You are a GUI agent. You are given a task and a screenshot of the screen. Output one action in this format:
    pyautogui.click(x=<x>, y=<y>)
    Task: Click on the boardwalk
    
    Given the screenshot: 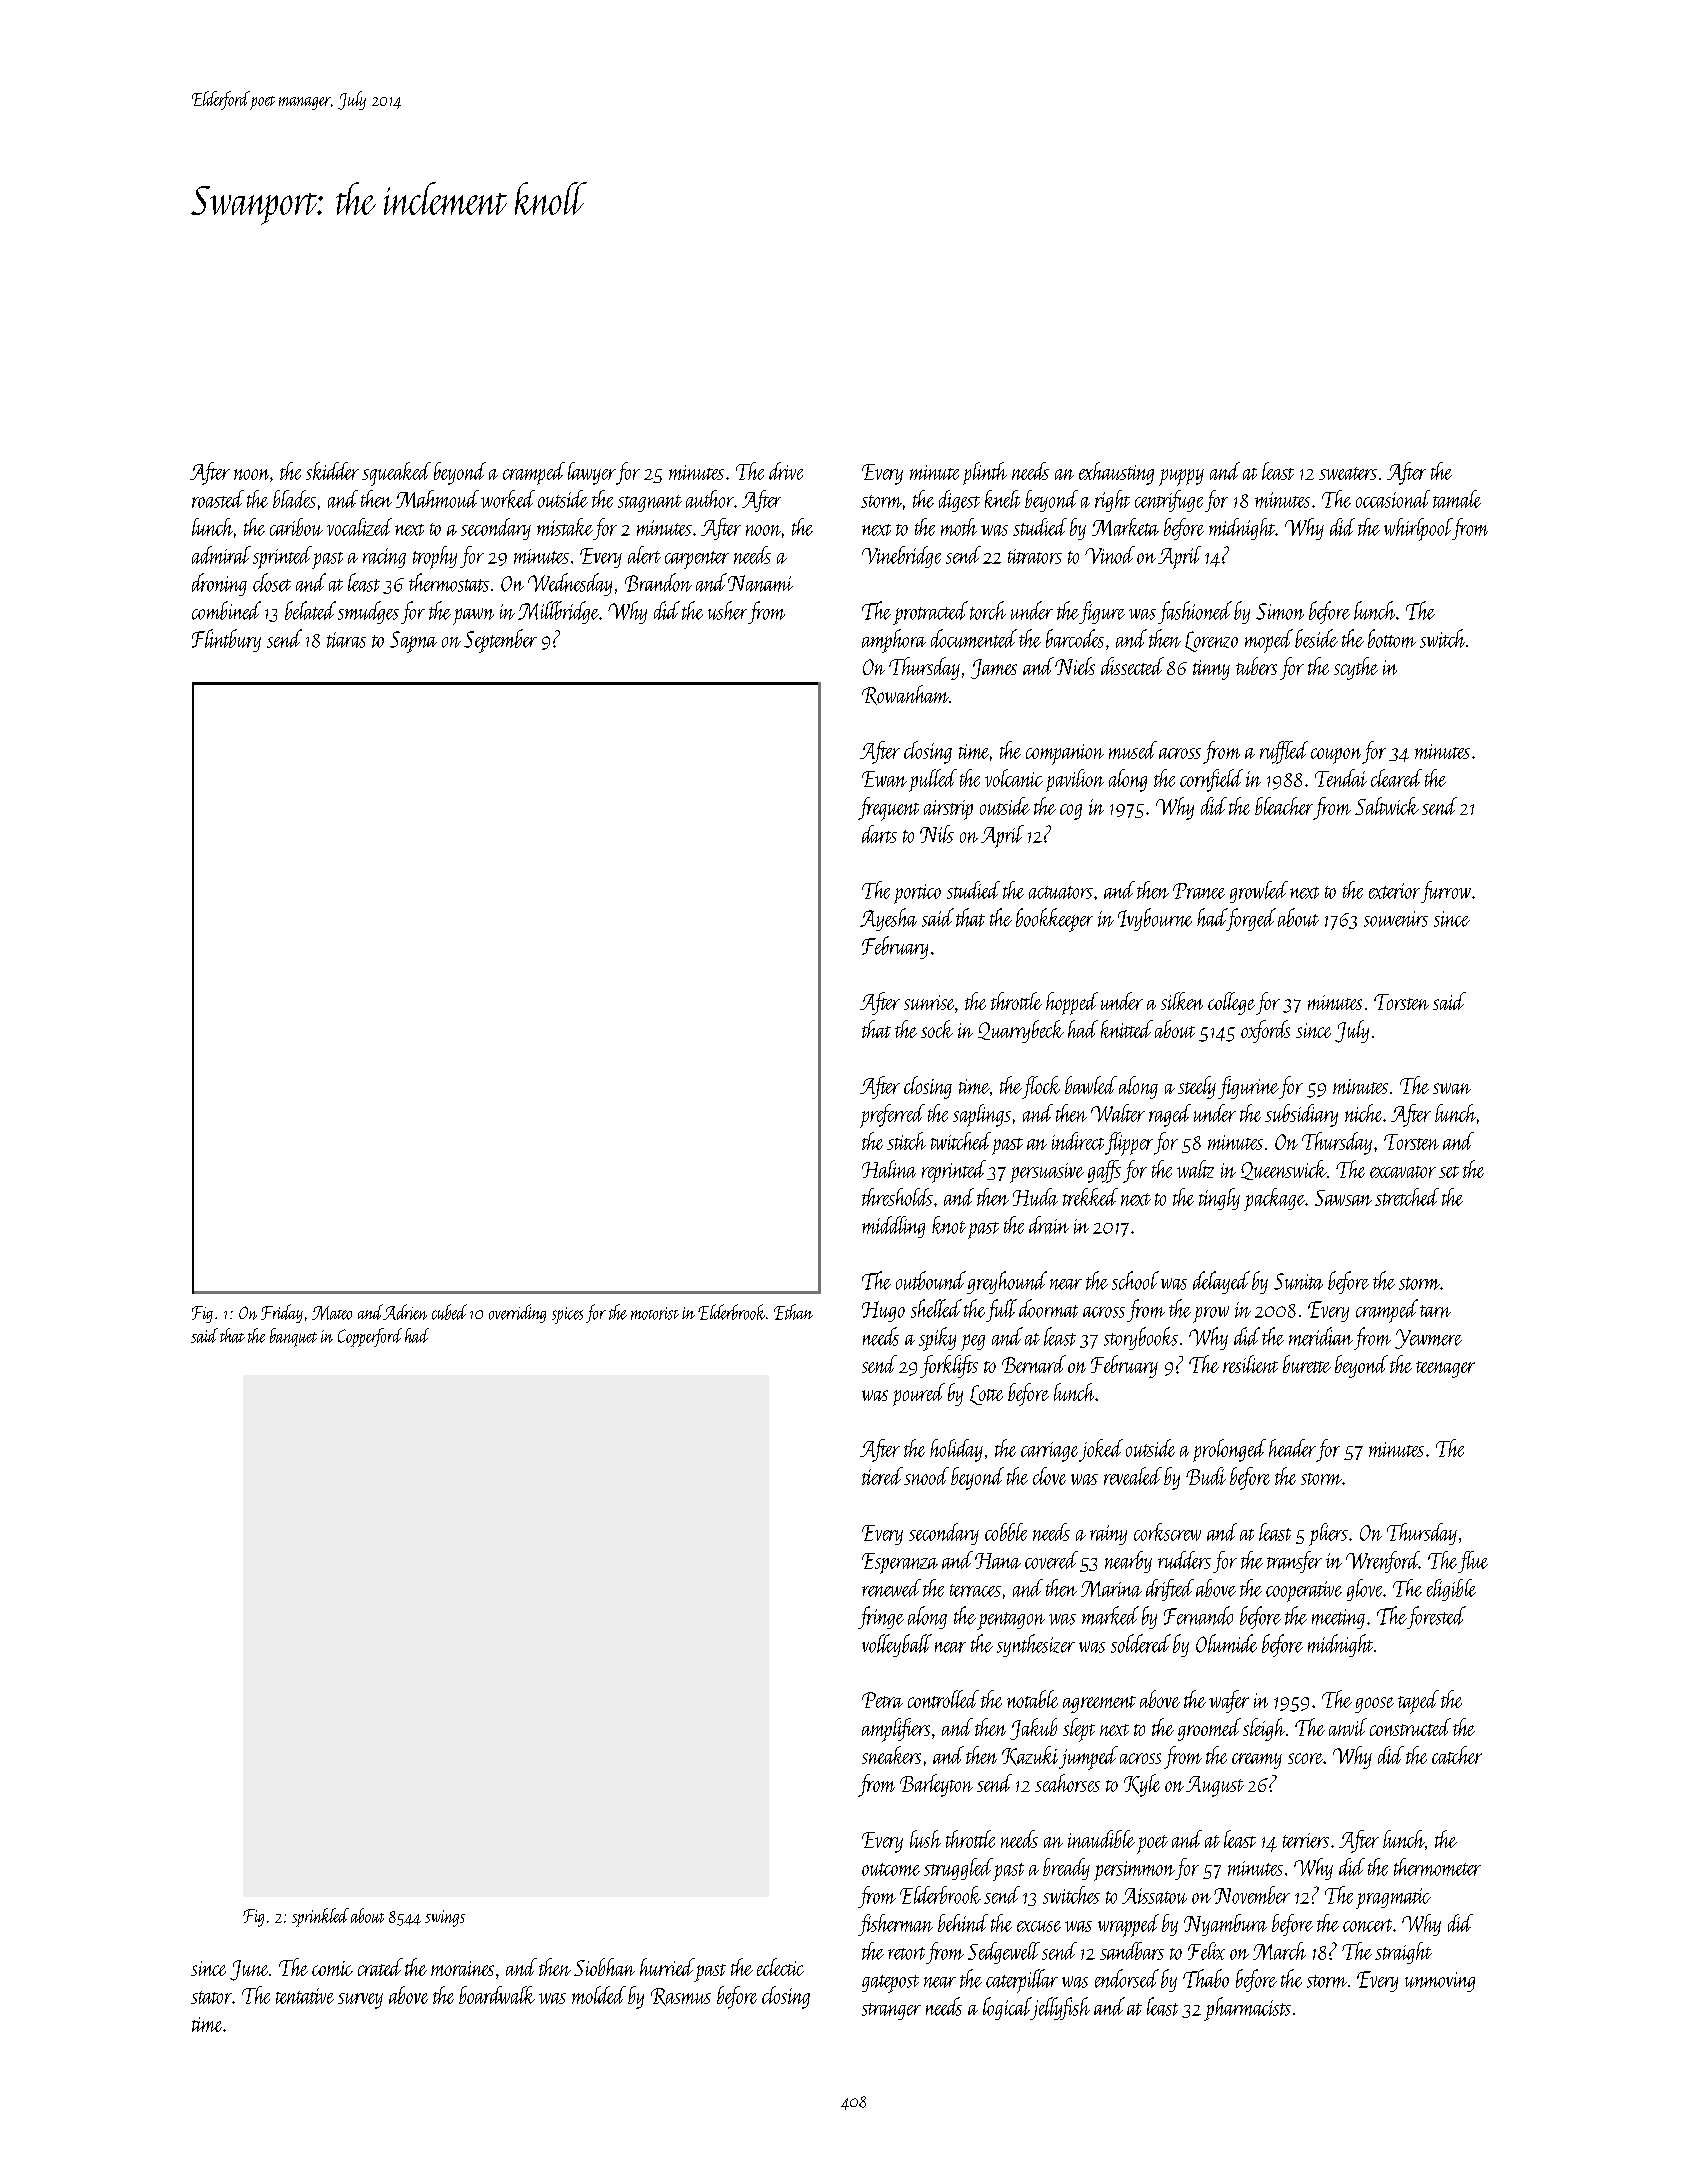 What is the action you would take?
    pyautogui.click(x=497, y=1995)
